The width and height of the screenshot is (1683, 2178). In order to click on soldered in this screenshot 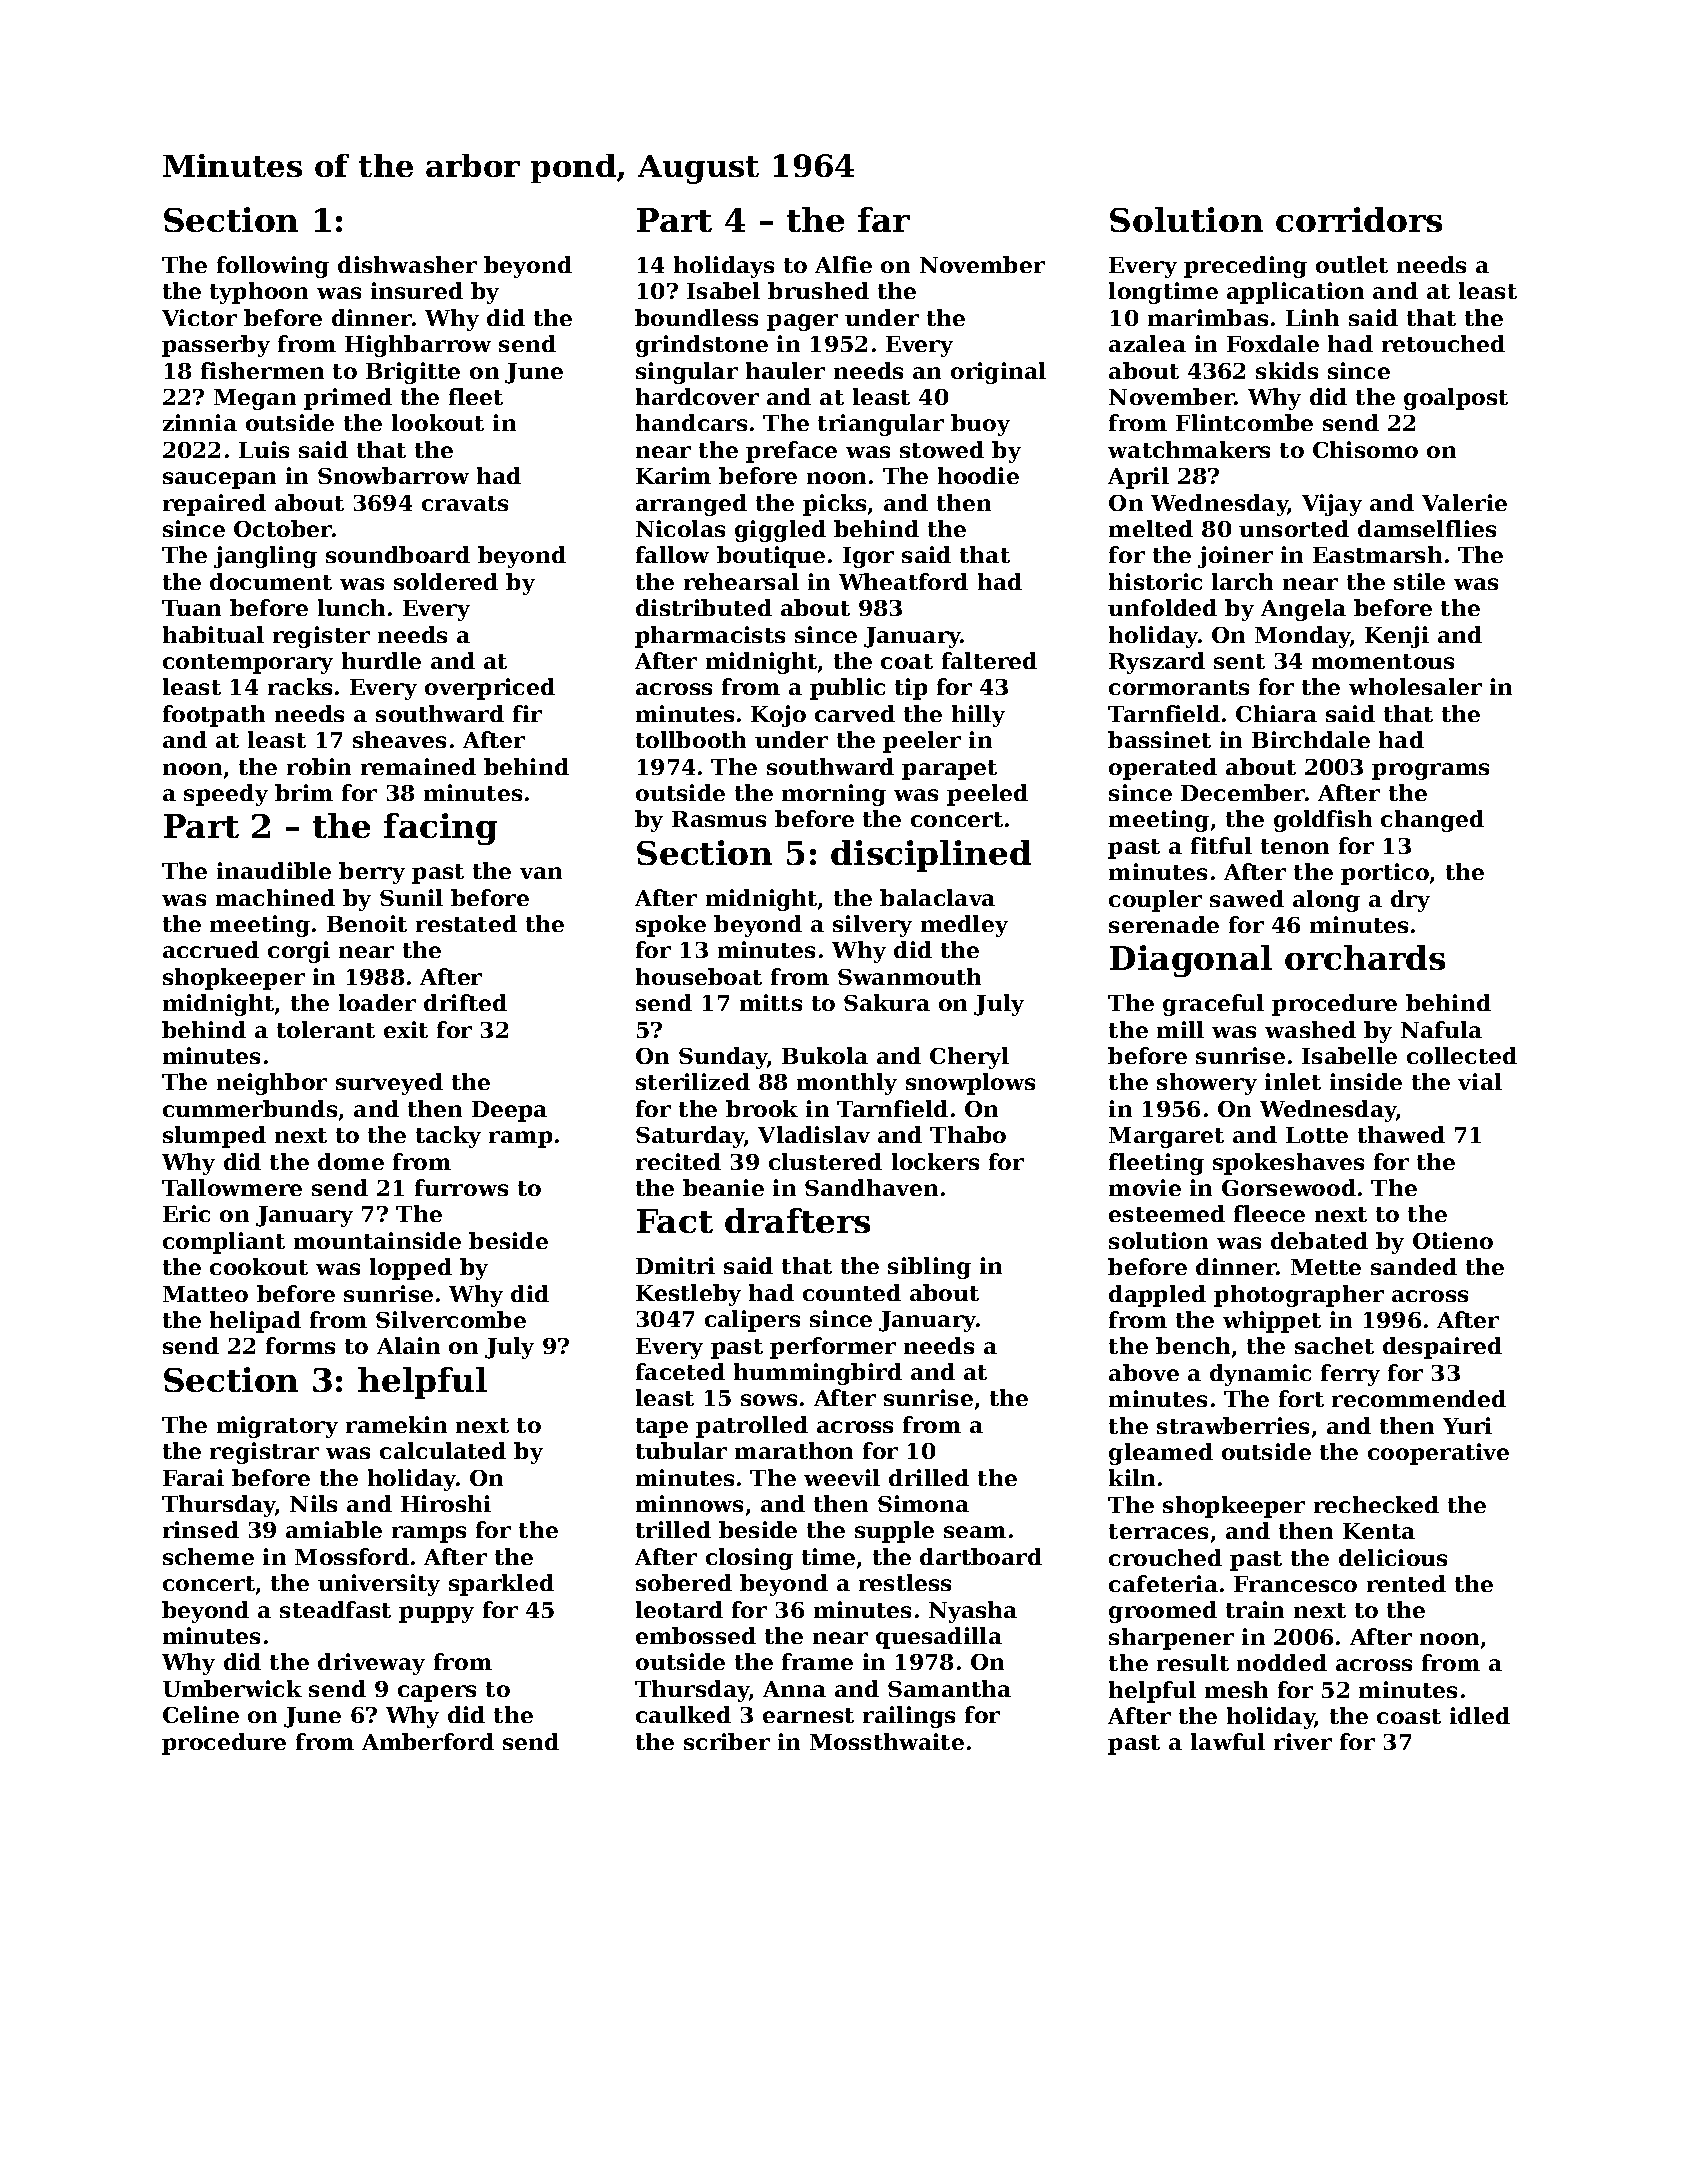, I will do `click(446, 581)`.
